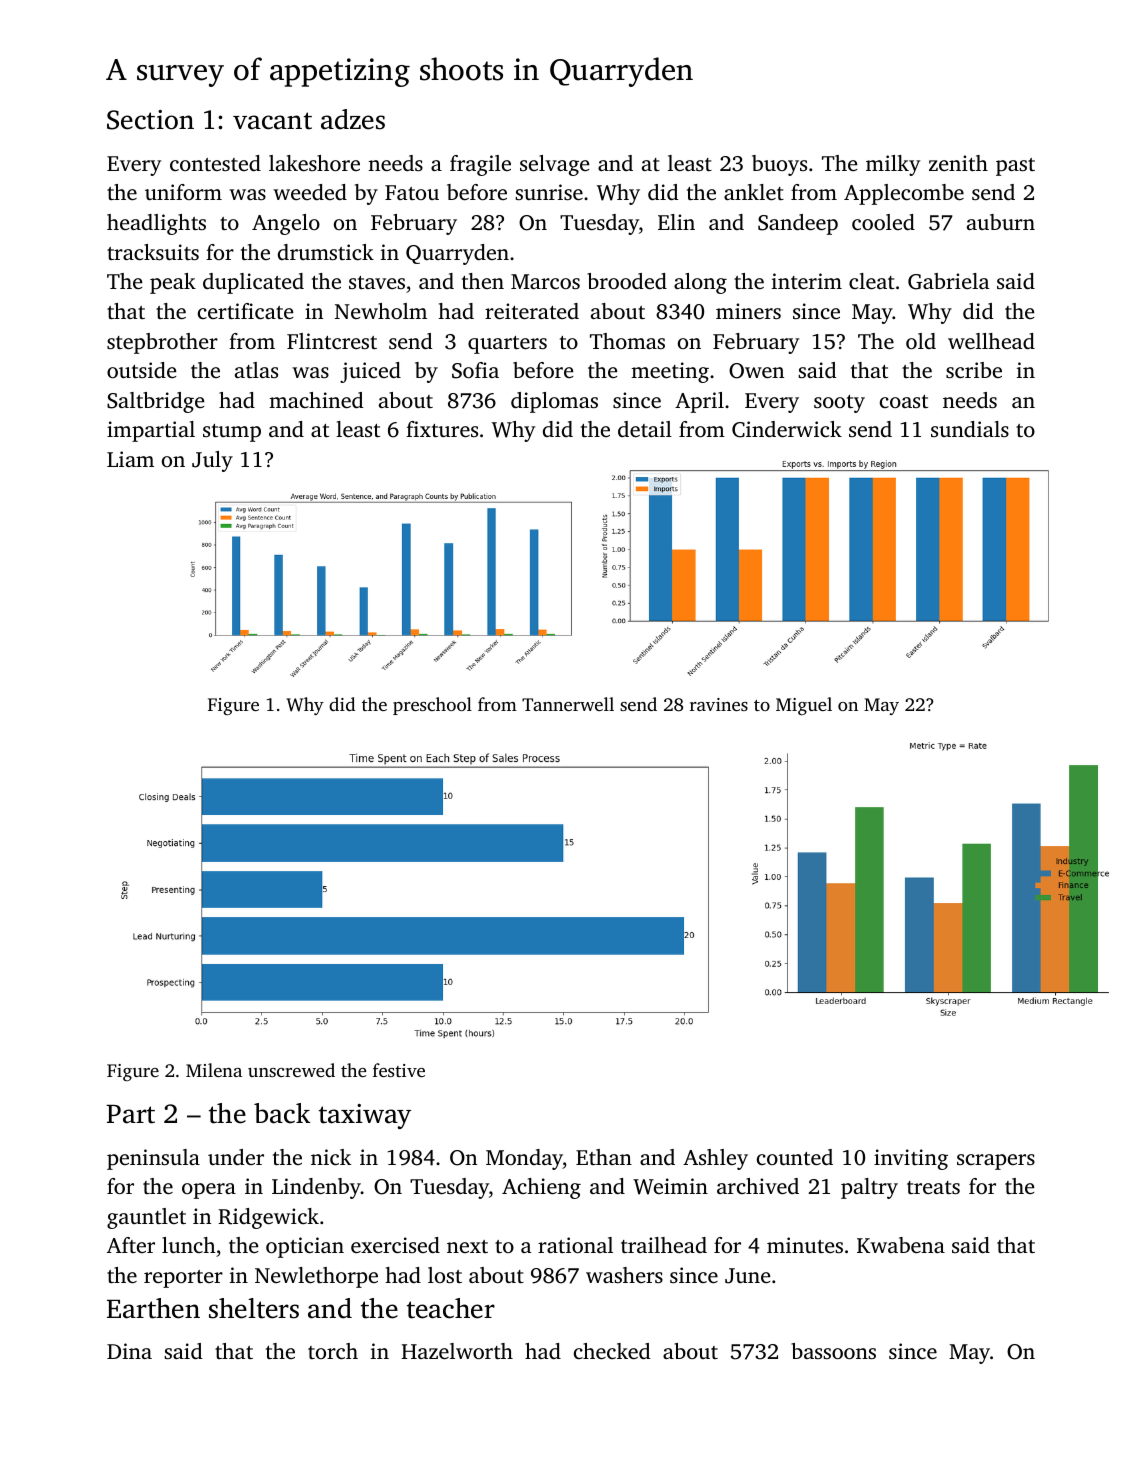 The width and height of the screenshot is (1142, 1478). Describe the element at coordinates (457, 1351) in the screenshot. I see `Hazelworth` at that location.
